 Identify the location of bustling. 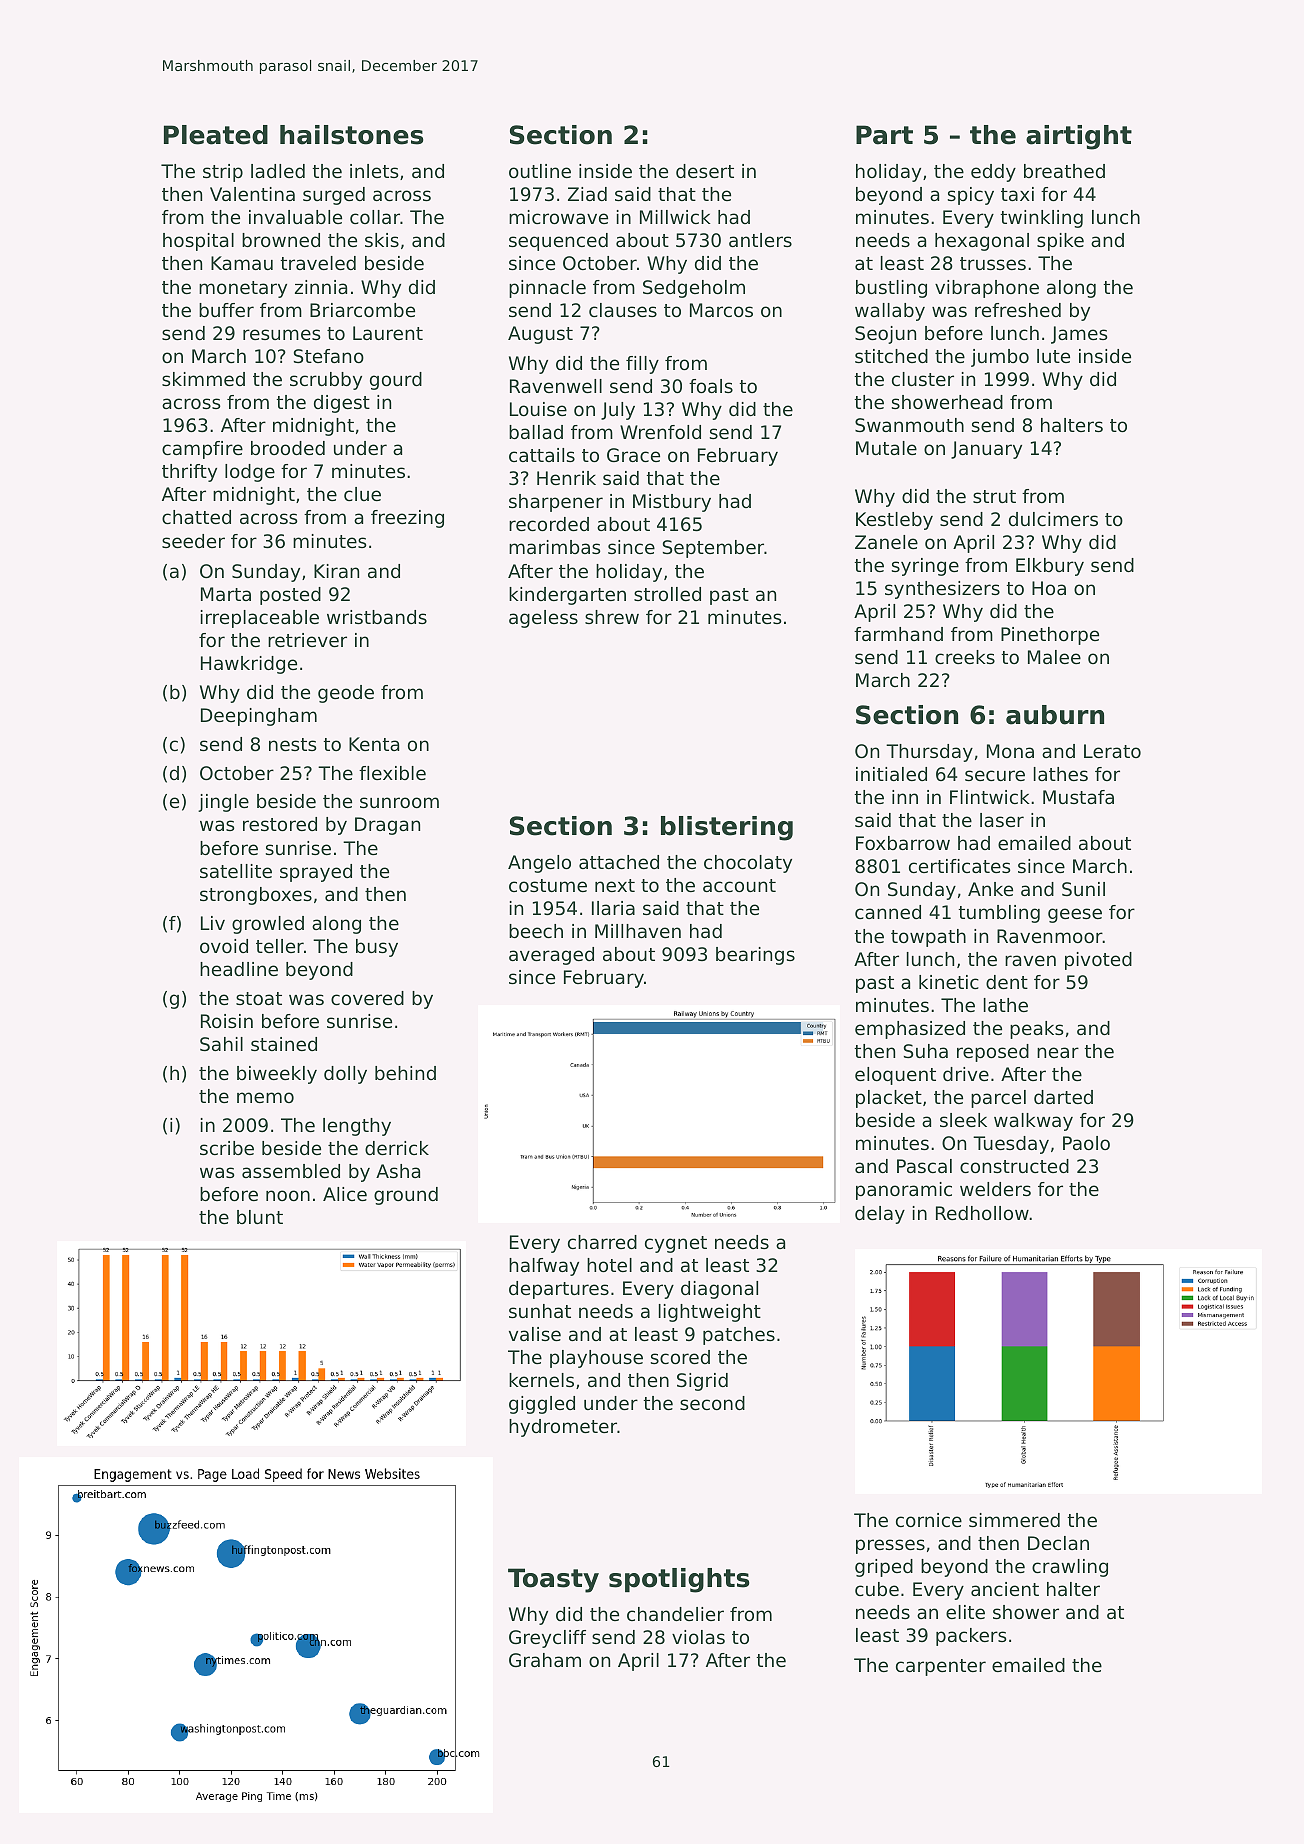
(891, 289).
